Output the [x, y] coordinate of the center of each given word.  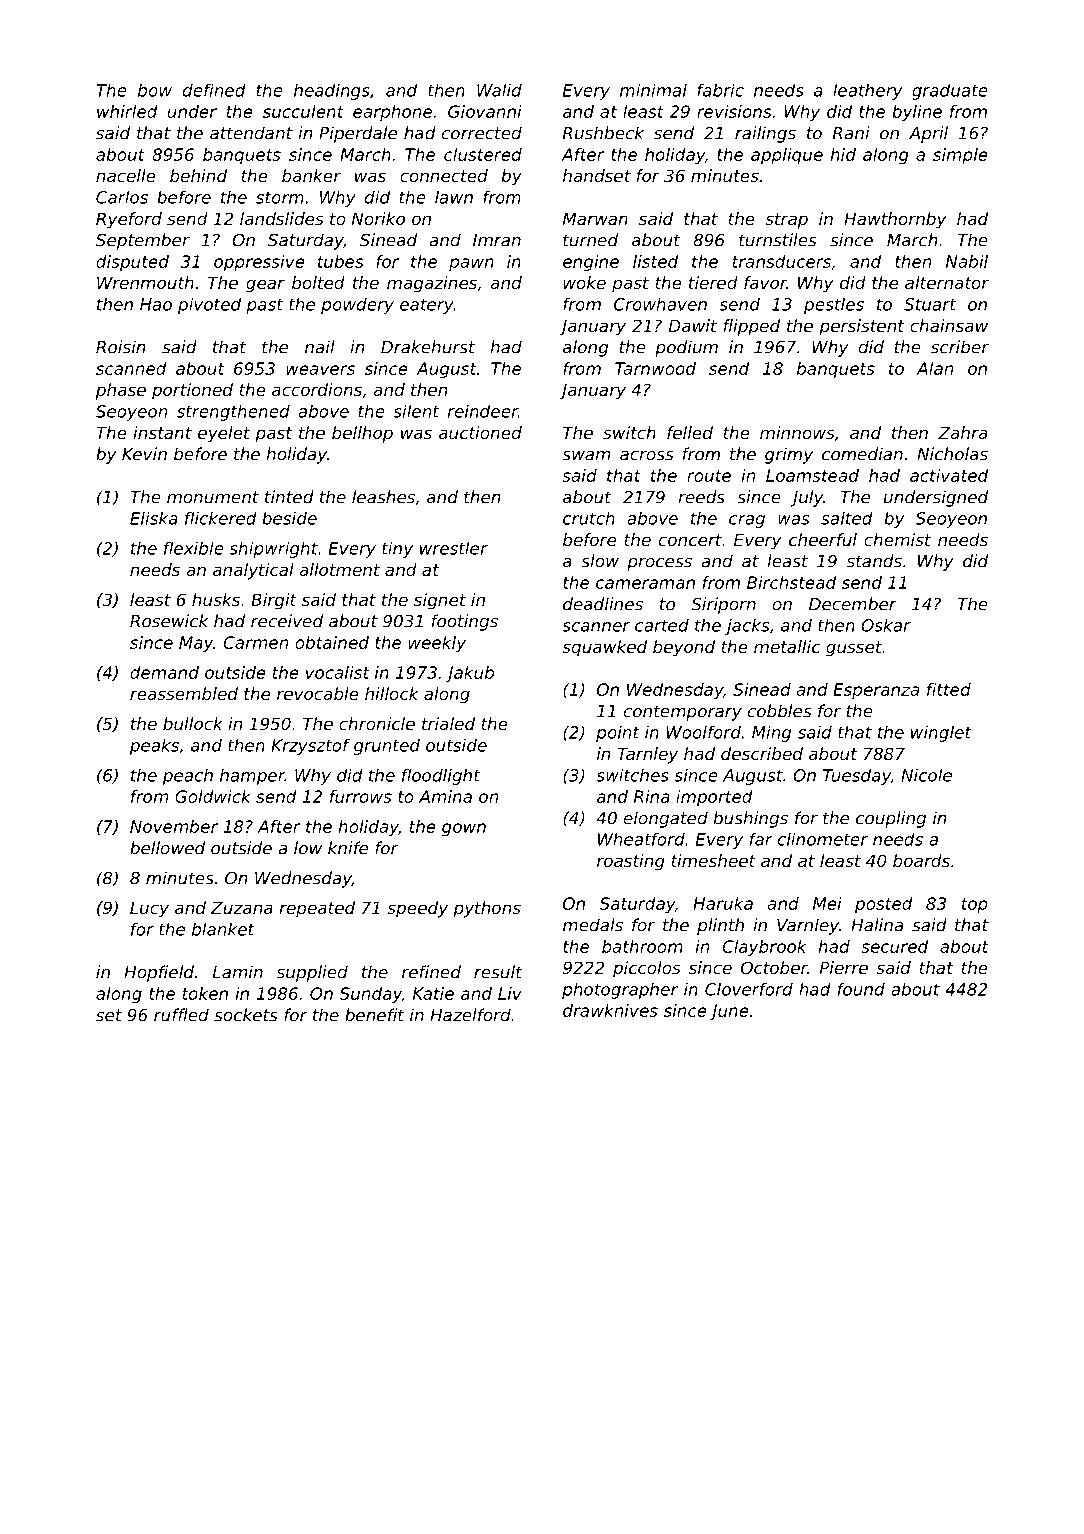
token [205, 993]
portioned [192, 391]
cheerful [823, 539]
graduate [950, 91]
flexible [194, 548]
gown [464, 829]
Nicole [926, 775]
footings [465, 622]
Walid [499, 90]
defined [214, 90]
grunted [387, 746]
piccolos [647, 969]
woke [584, 282]
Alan [934, 368]
